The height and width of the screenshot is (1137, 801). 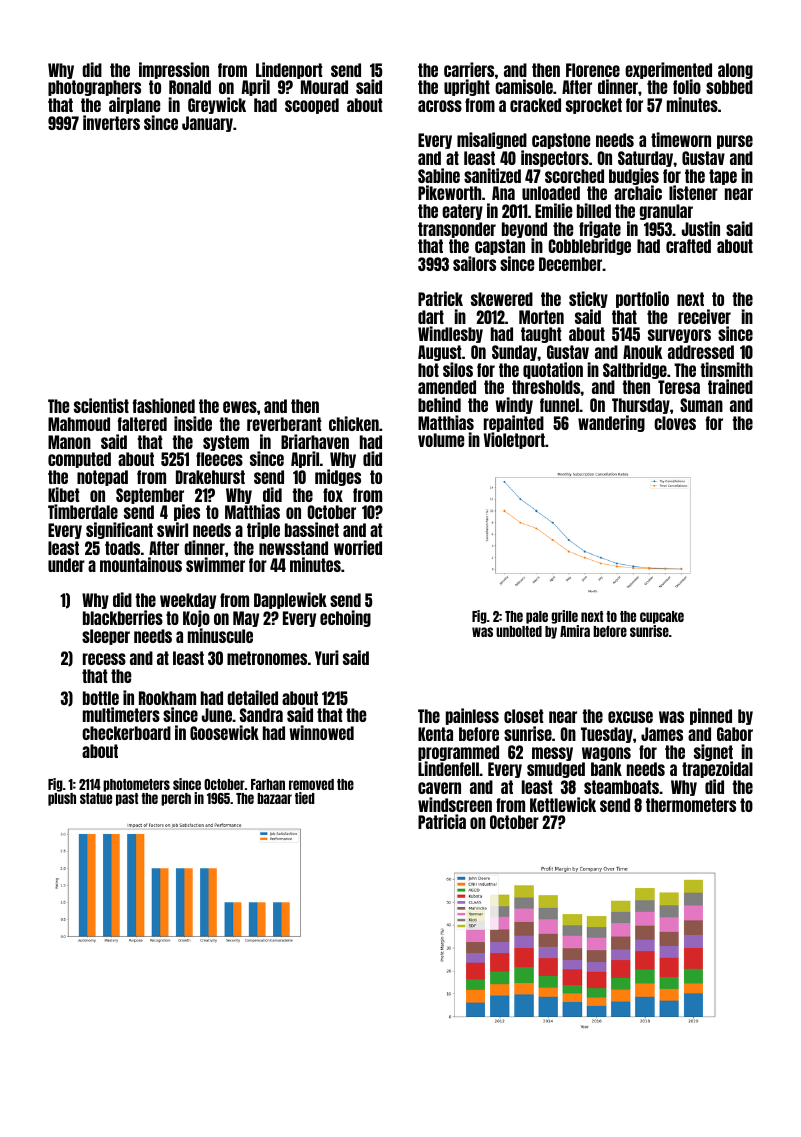 I want to click on Drakehurst, so click(x=210, y=477).
